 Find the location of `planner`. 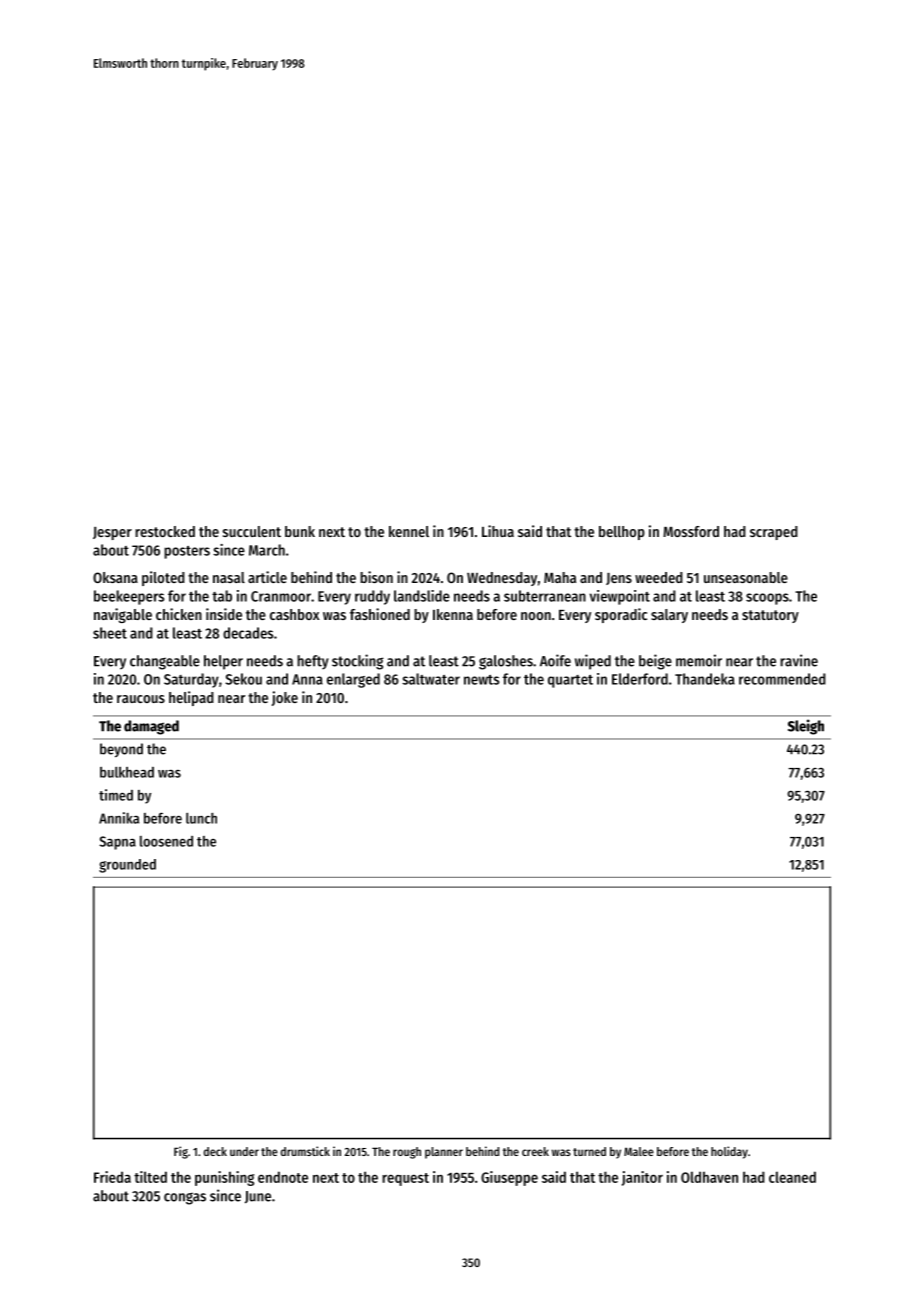

planner is located at coordinates (444, 1153).
